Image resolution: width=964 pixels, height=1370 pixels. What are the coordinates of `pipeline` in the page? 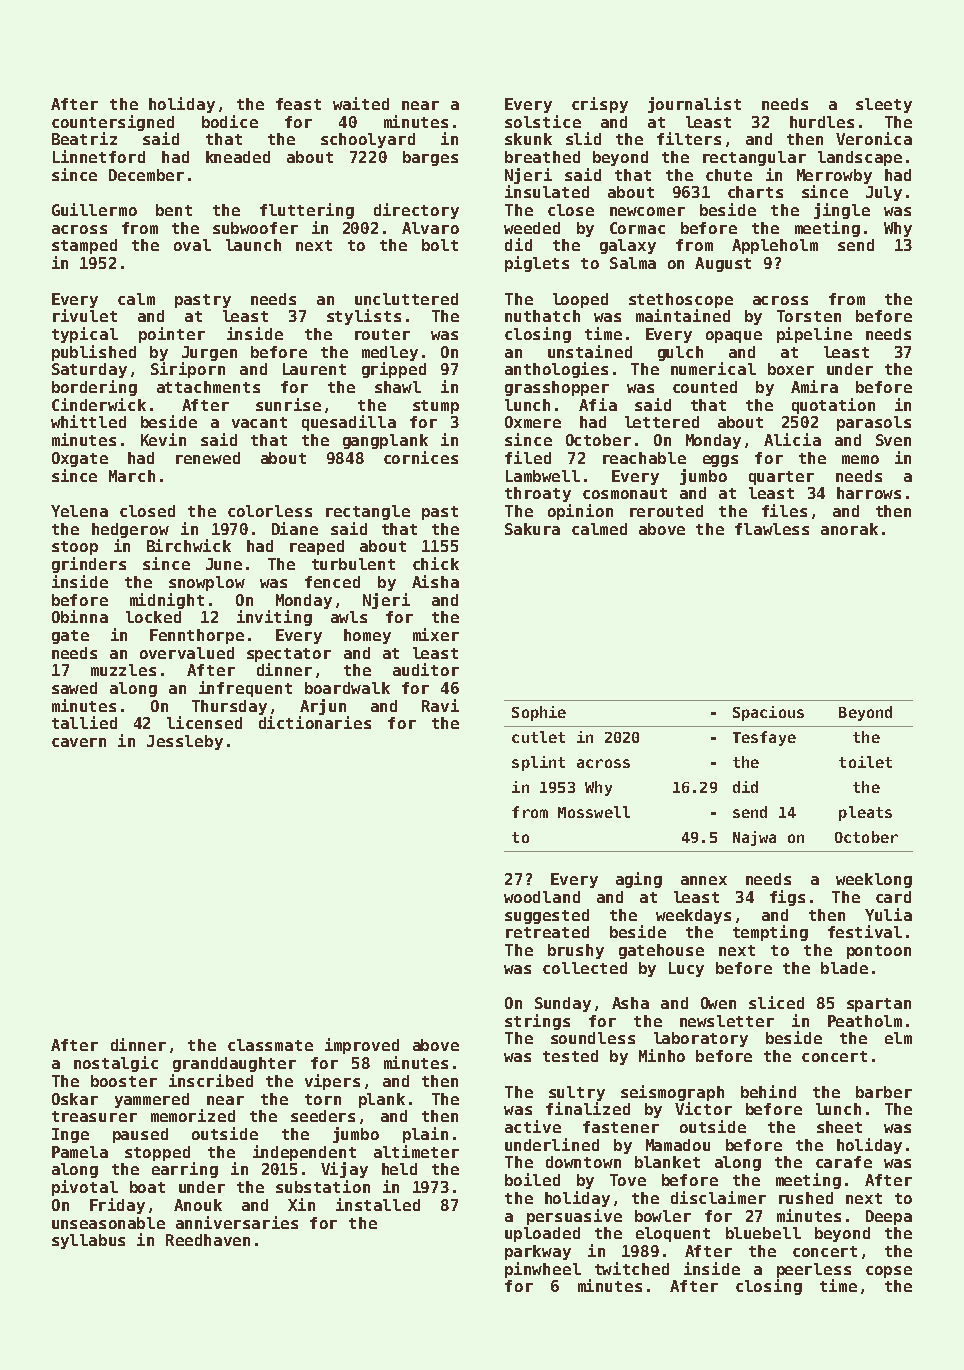 It's located at (814, 335).
